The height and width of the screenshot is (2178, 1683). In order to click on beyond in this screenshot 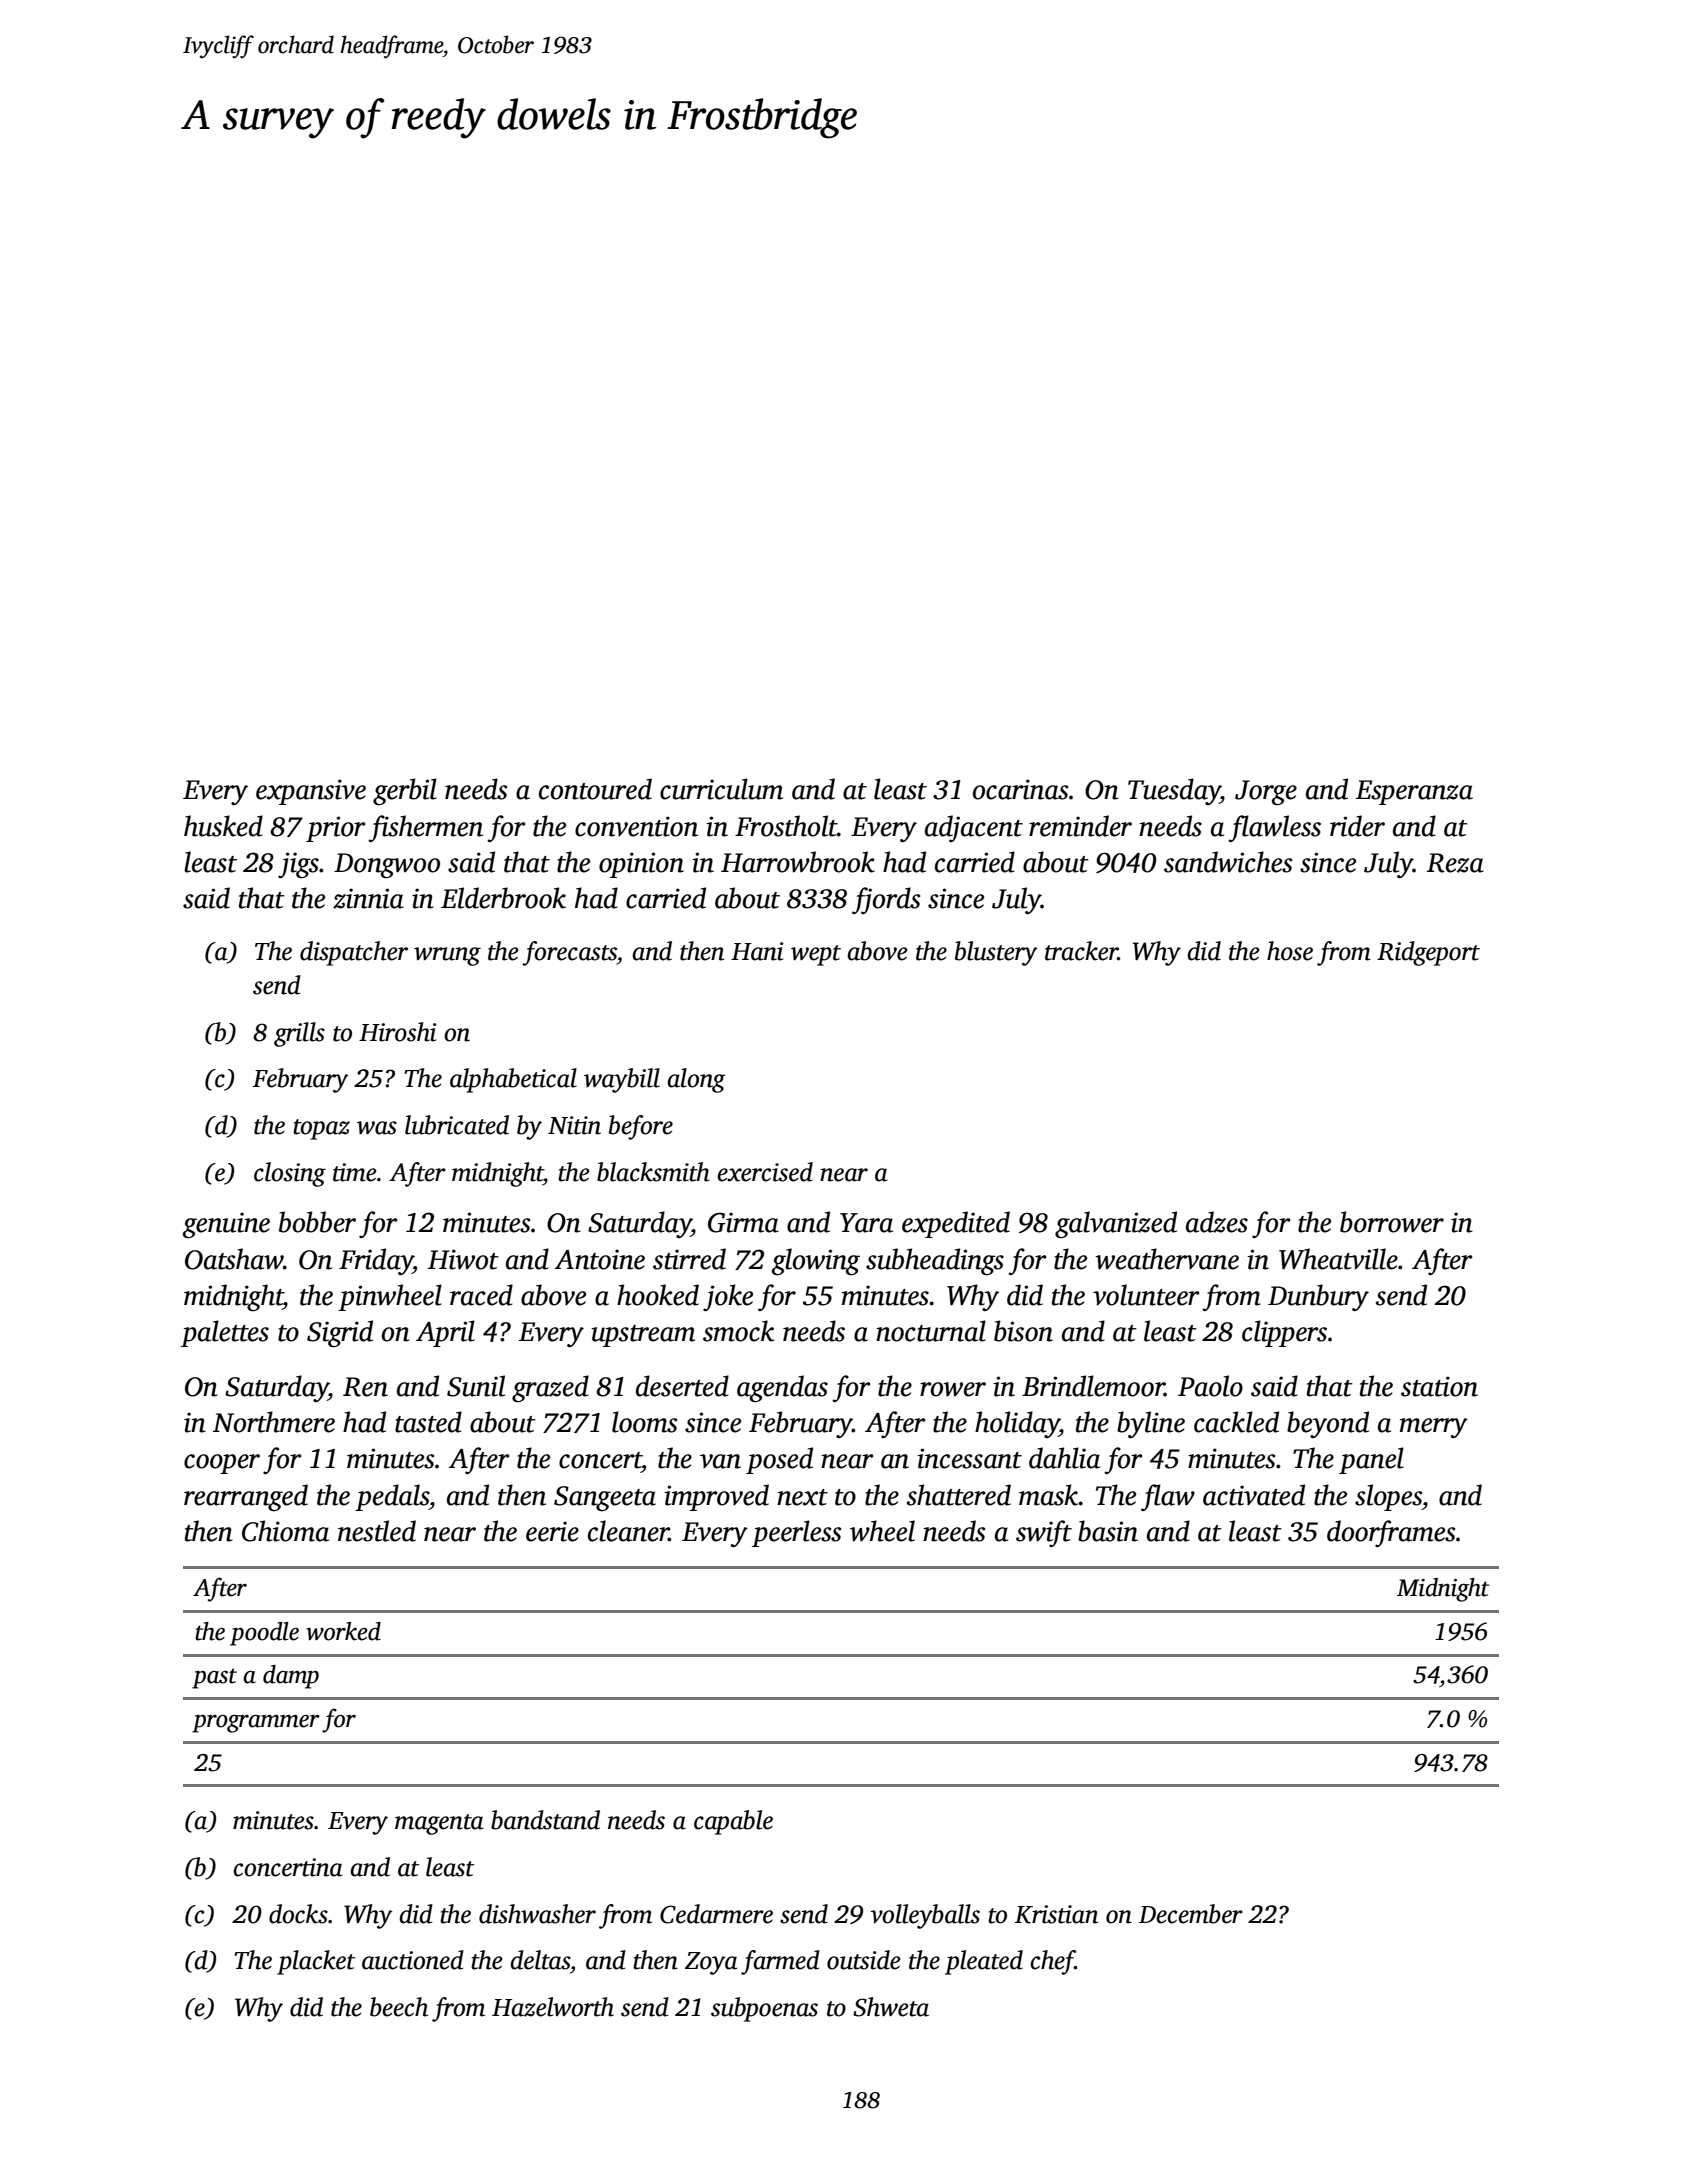, I will do `click(1328, 1424)`.
